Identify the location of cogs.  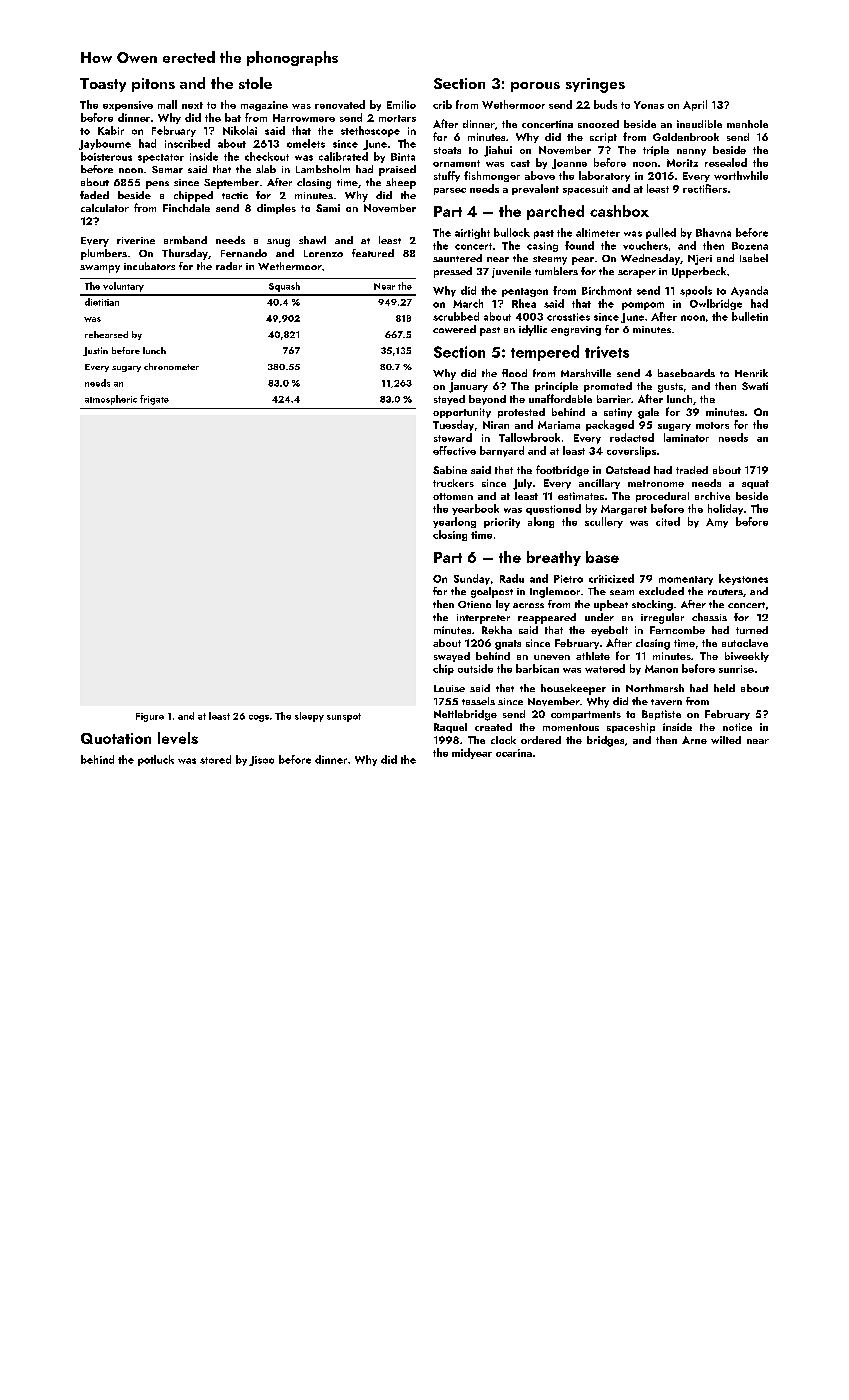
(259, 718).
